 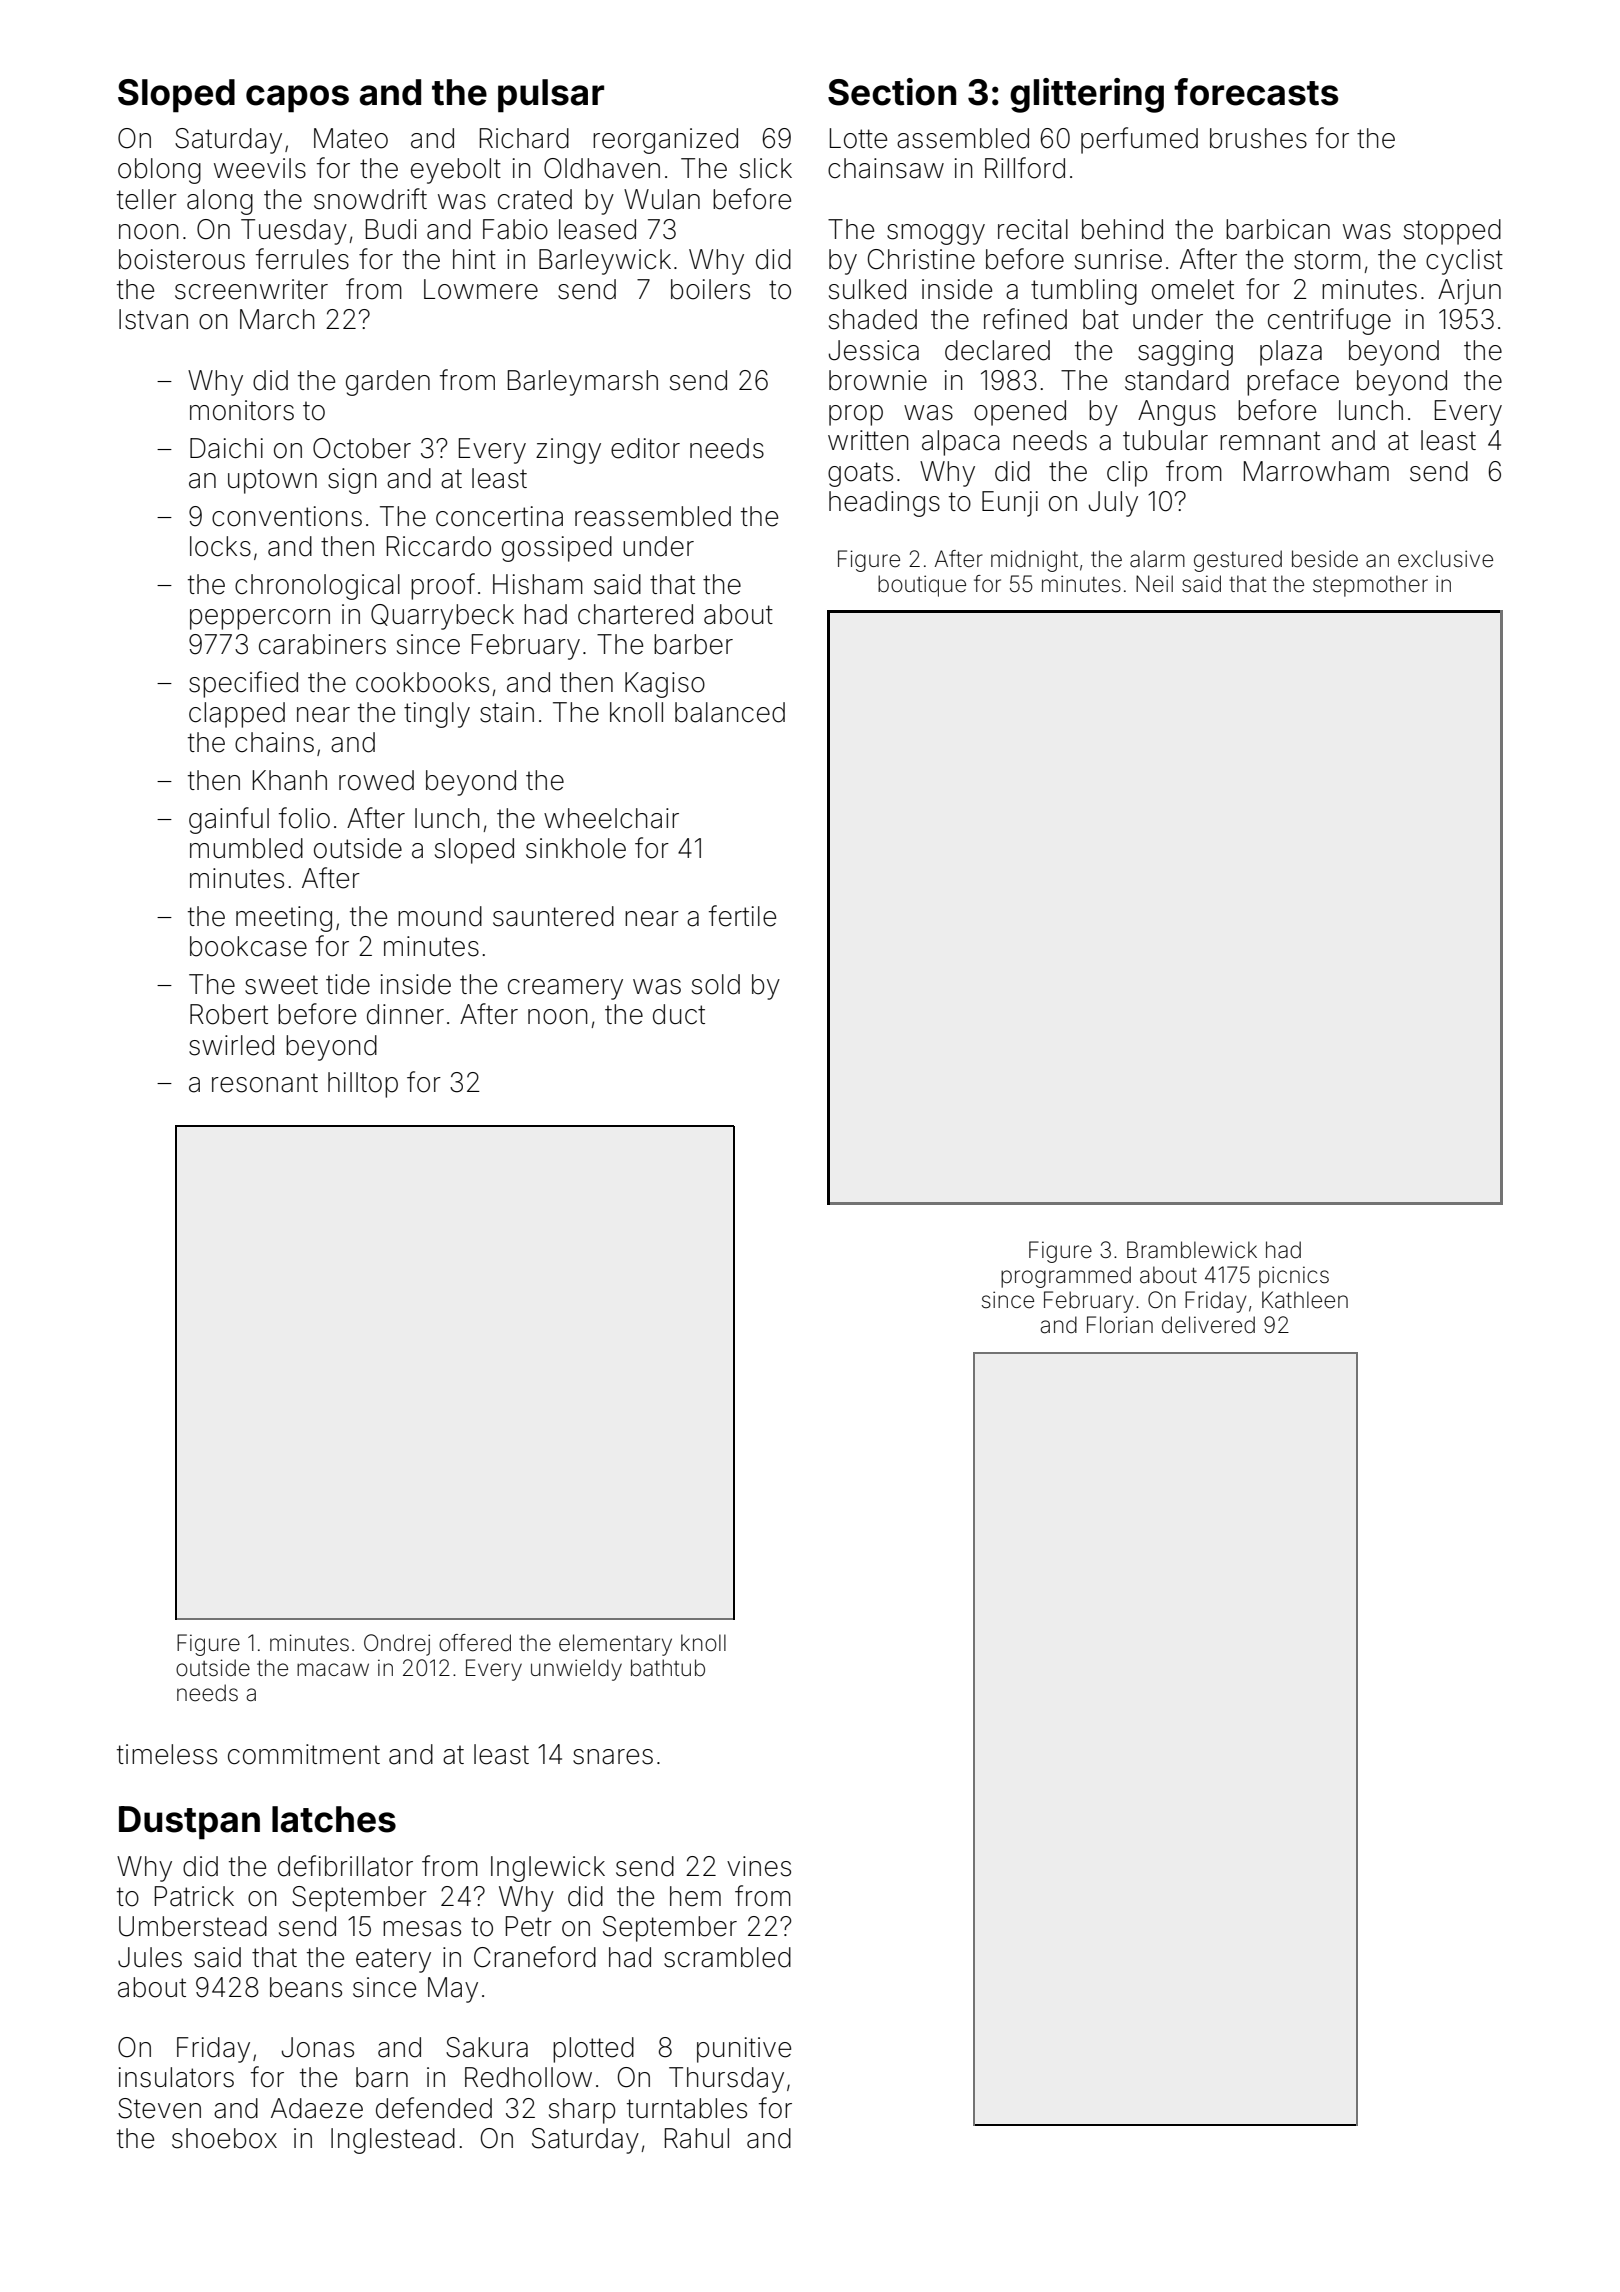 What do you see at coordinates (679, 1014) in the page?
I see `duct` at bounding box center [679, 1014].
